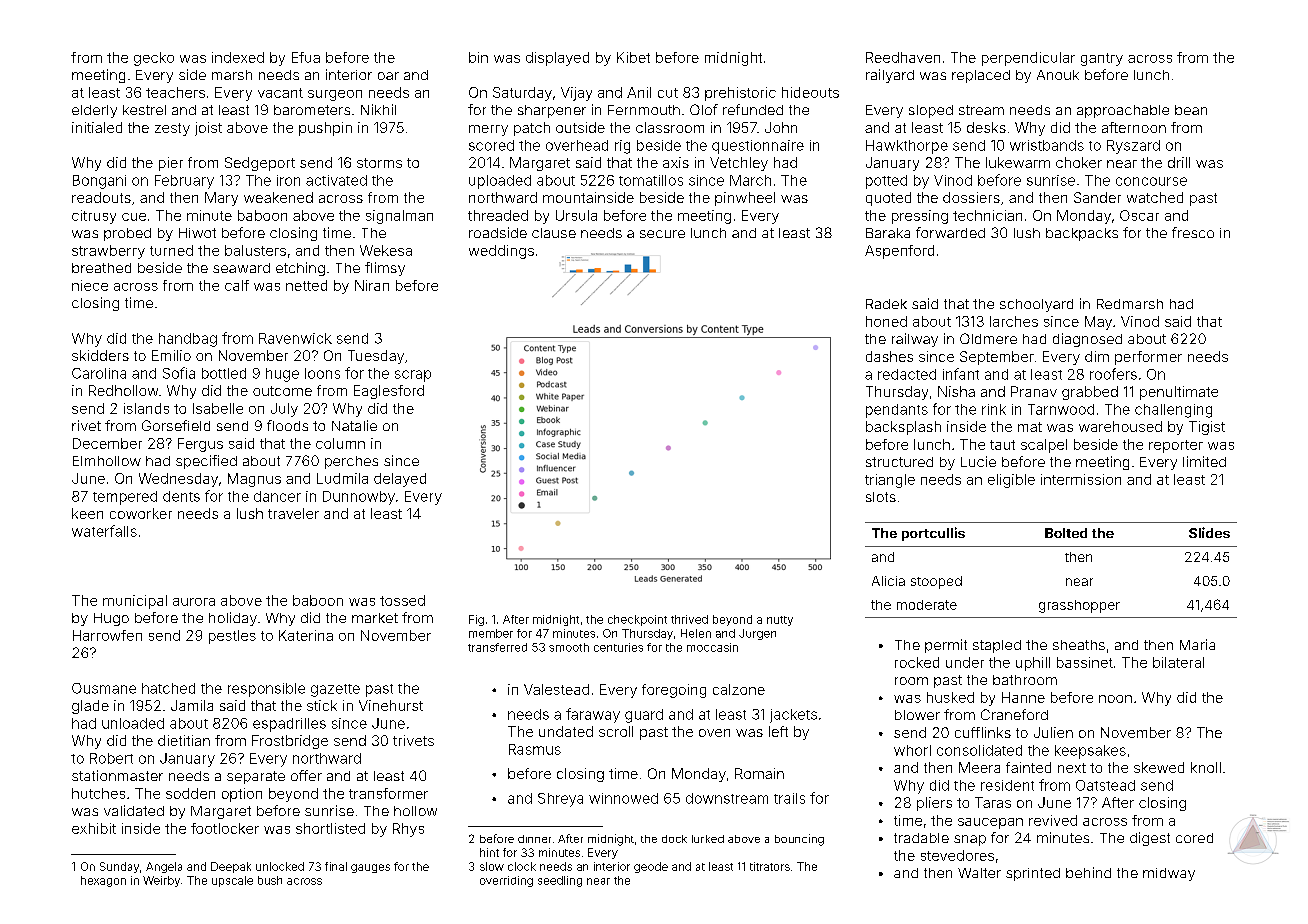 This screenshot has height=924, width=1308. Describe the element at coordinates (886, 304) in the screenshot. I see `Radek` at that location.
